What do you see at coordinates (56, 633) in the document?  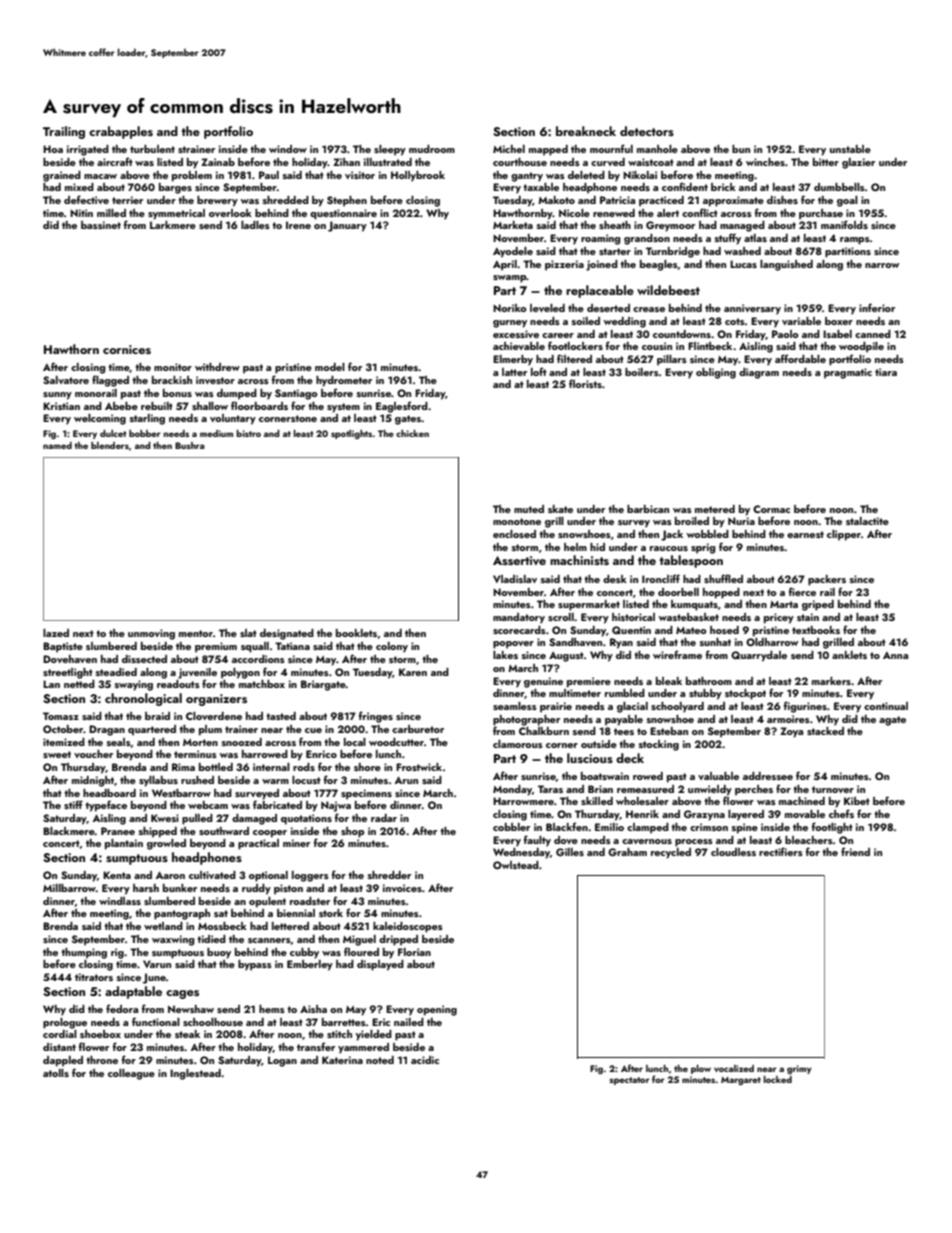 I see `lazed` at bounding box center [56, 633].
